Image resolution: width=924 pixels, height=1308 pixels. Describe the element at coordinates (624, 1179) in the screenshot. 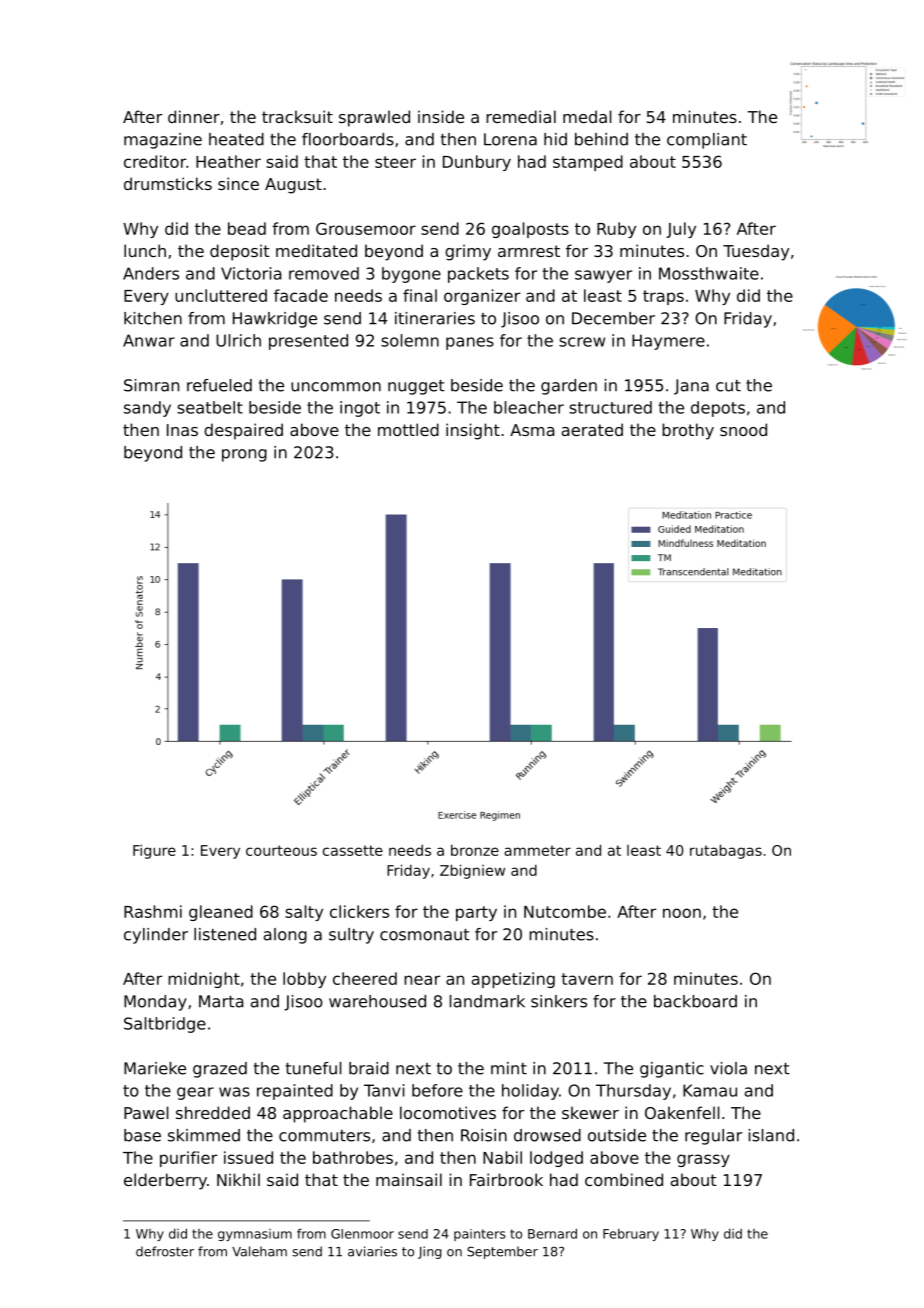

I see `combined` at that location.
